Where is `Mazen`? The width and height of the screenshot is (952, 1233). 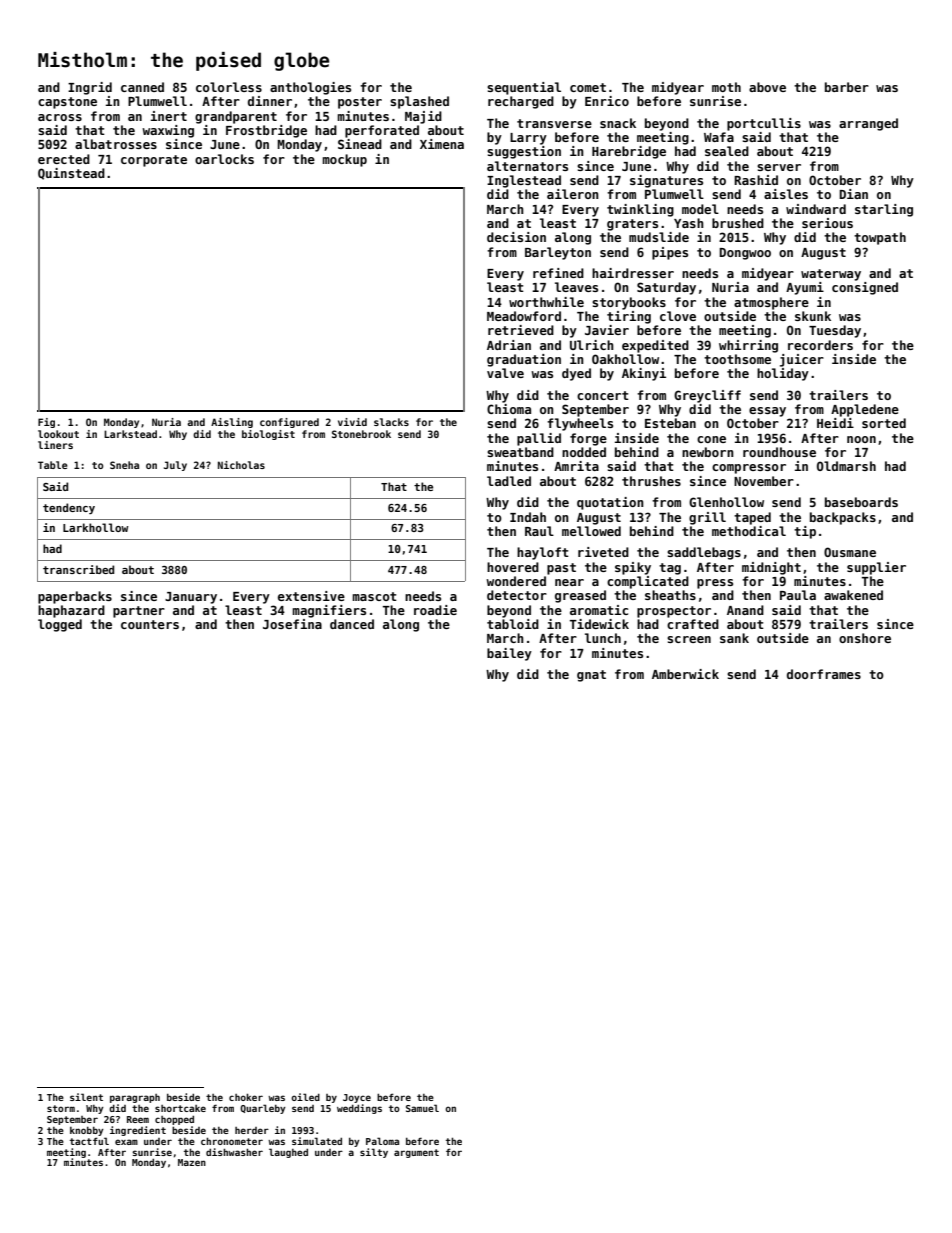
Mazen is located at coordinates (192, 1162).
